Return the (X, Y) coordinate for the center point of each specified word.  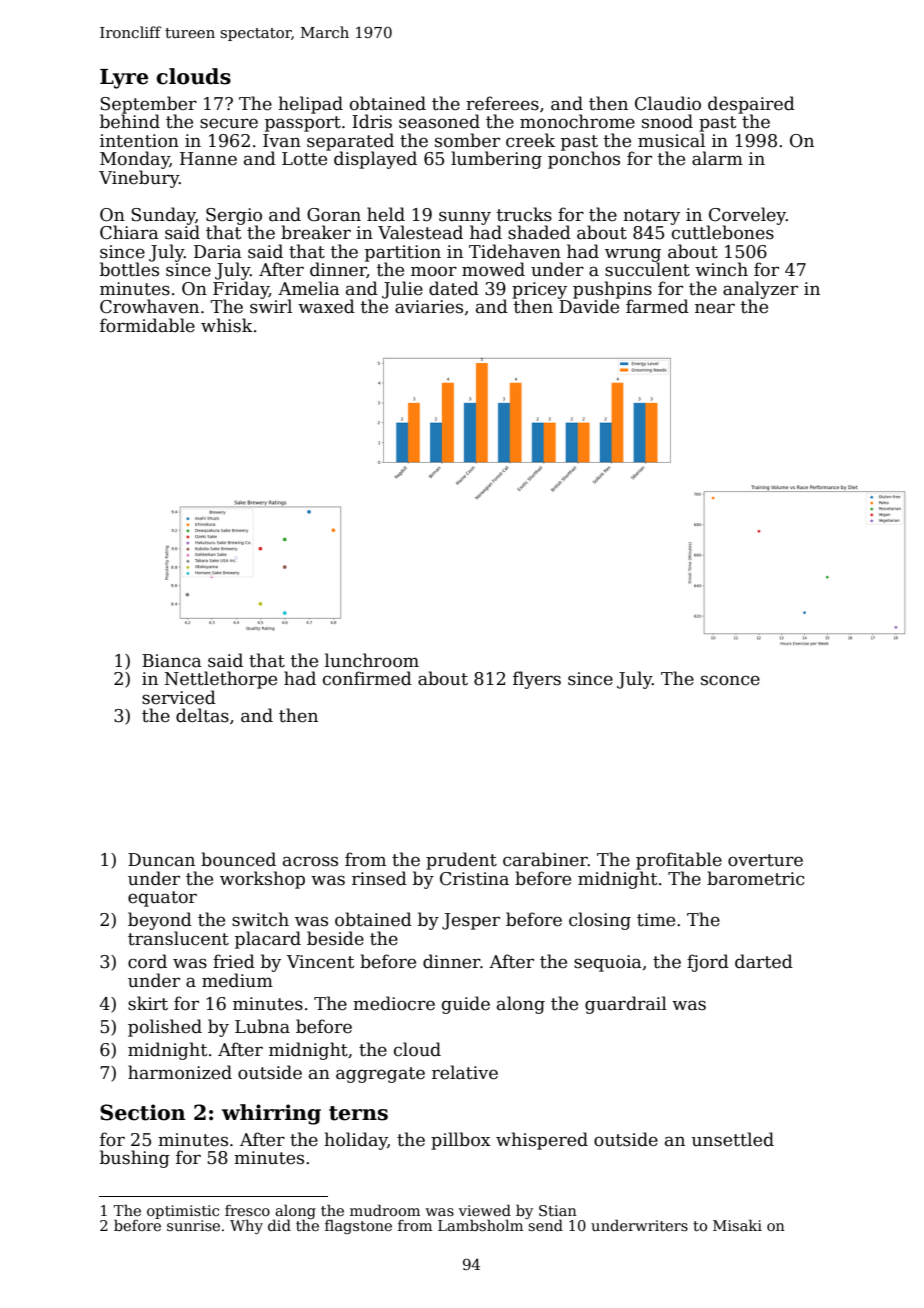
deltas (202, 715)
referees (502, 103)
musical (671, 140)
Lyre (124, 79)
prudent (461, 861)
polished (165, 1028)
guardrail (626, 1005)
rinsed (379, 878)
